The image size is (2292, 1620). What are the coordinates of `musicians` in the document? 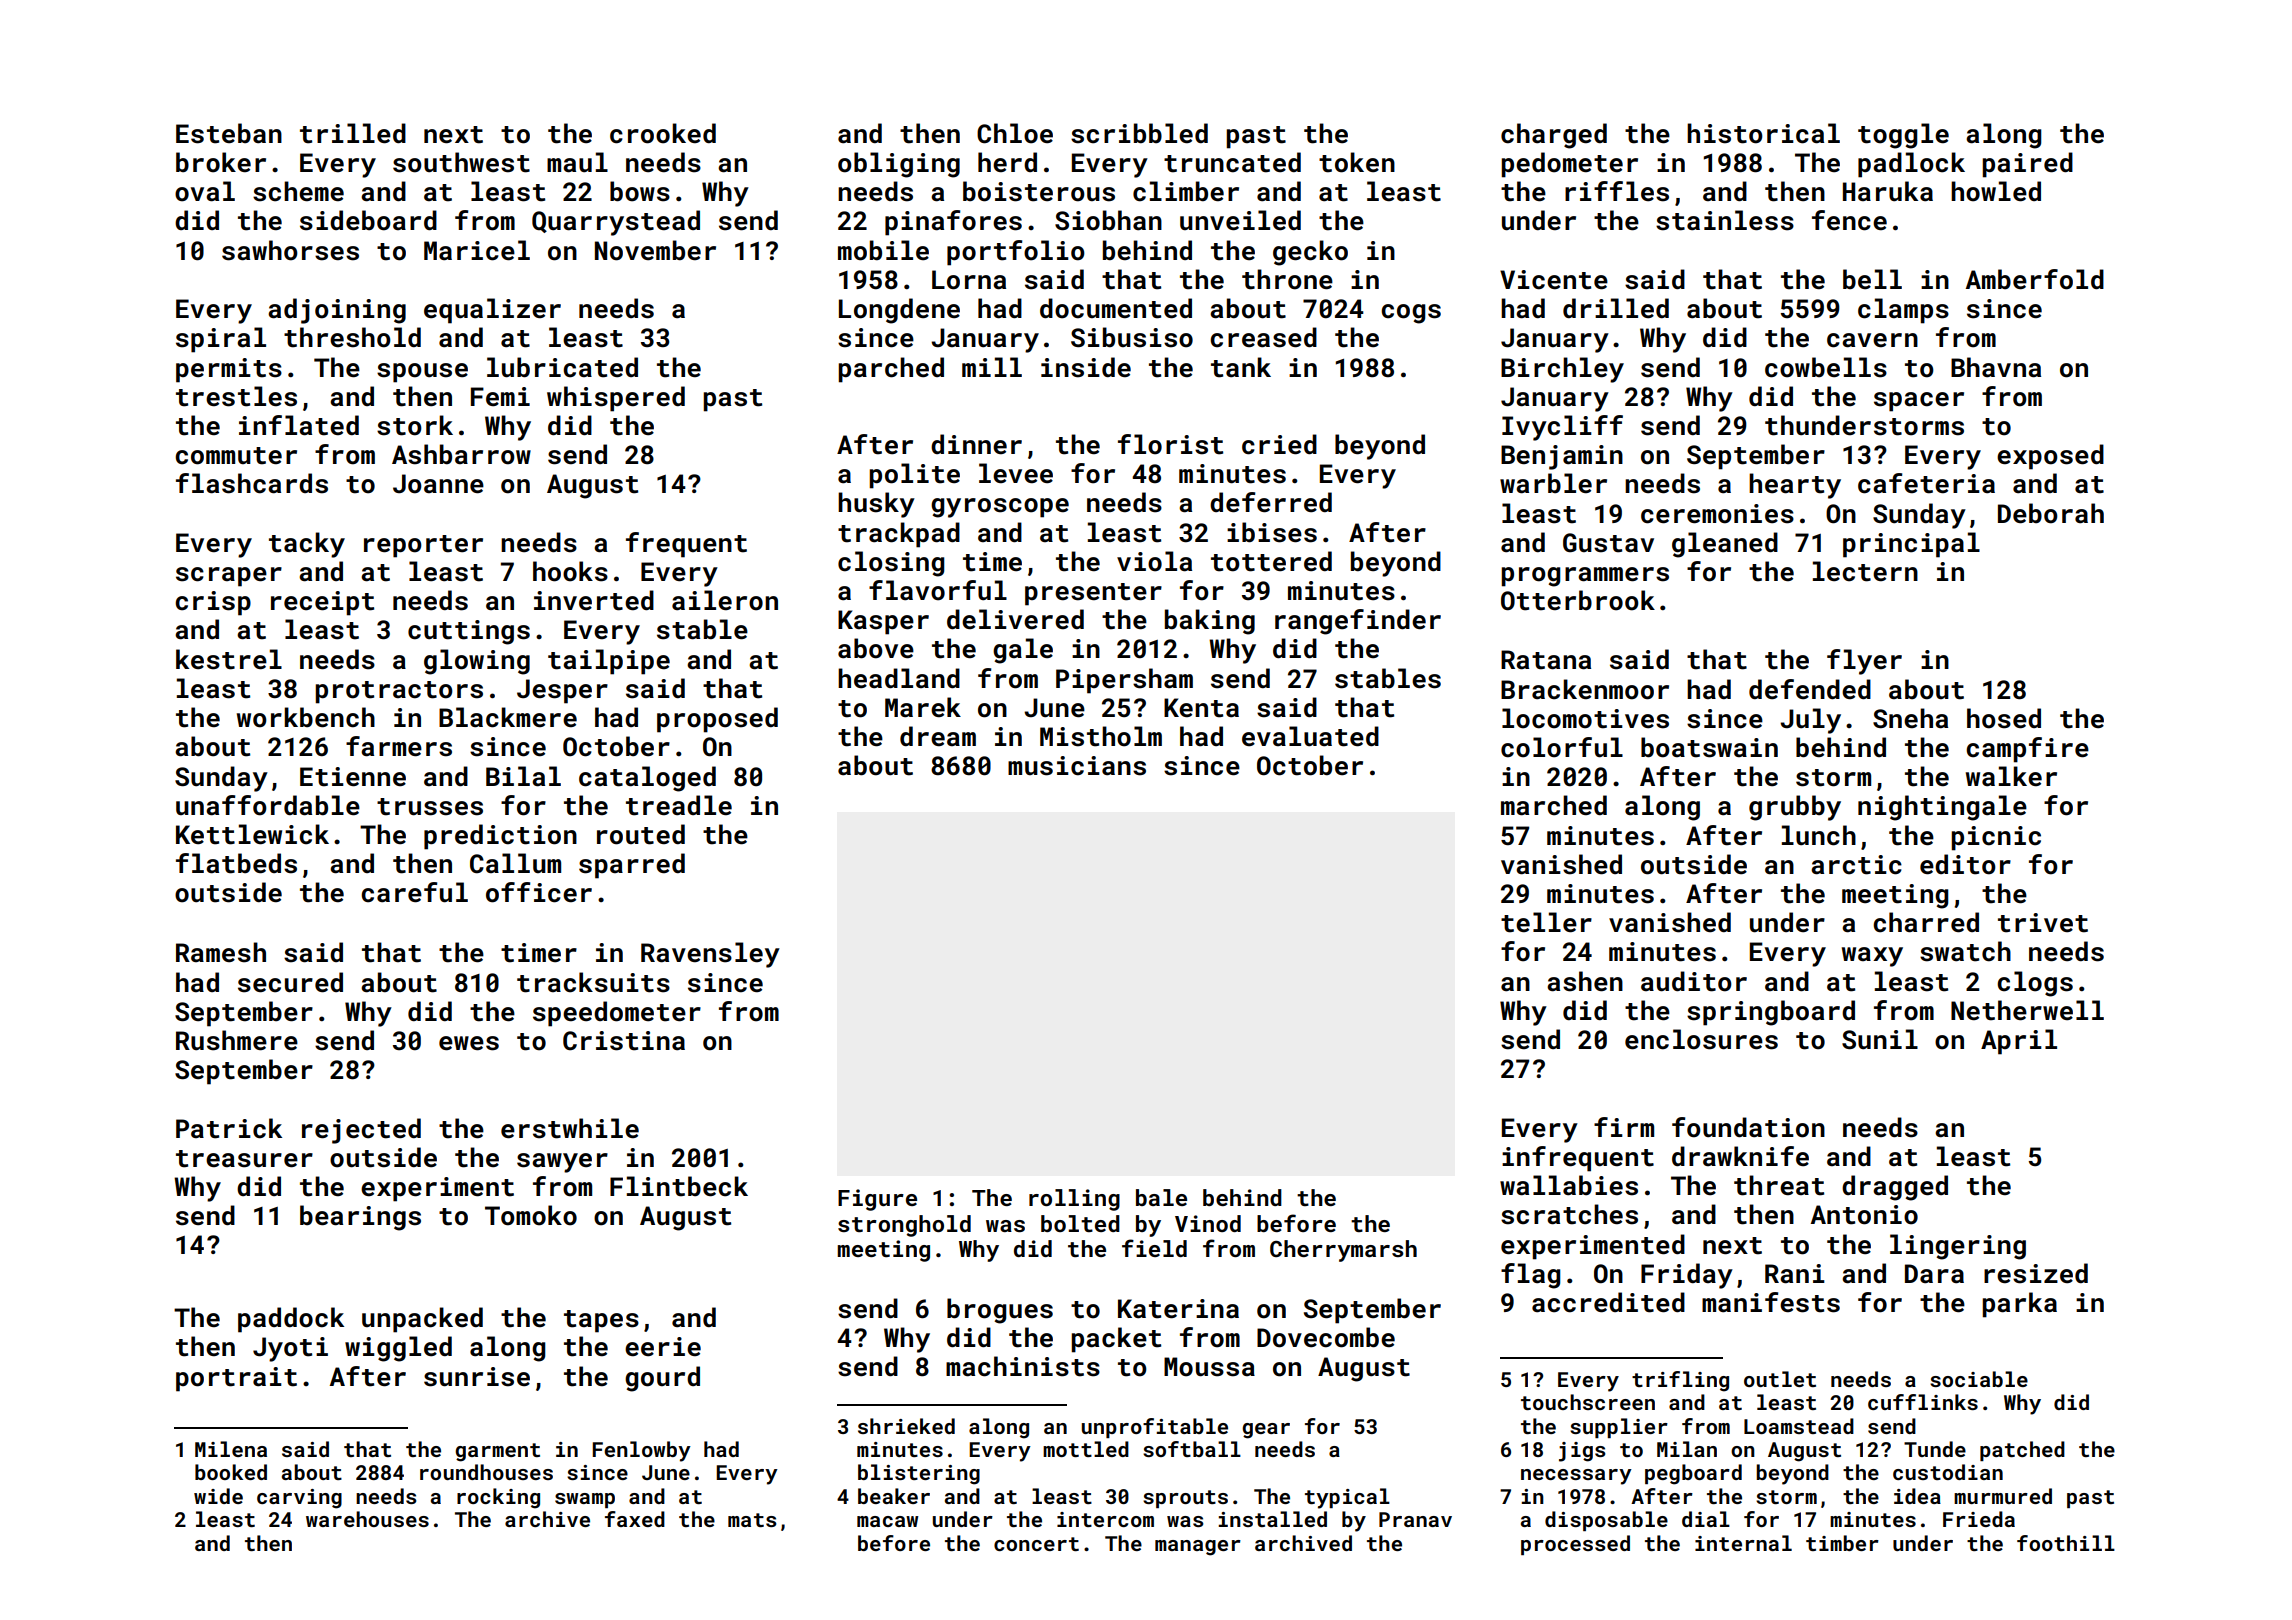 It's located at (1077, 766).
